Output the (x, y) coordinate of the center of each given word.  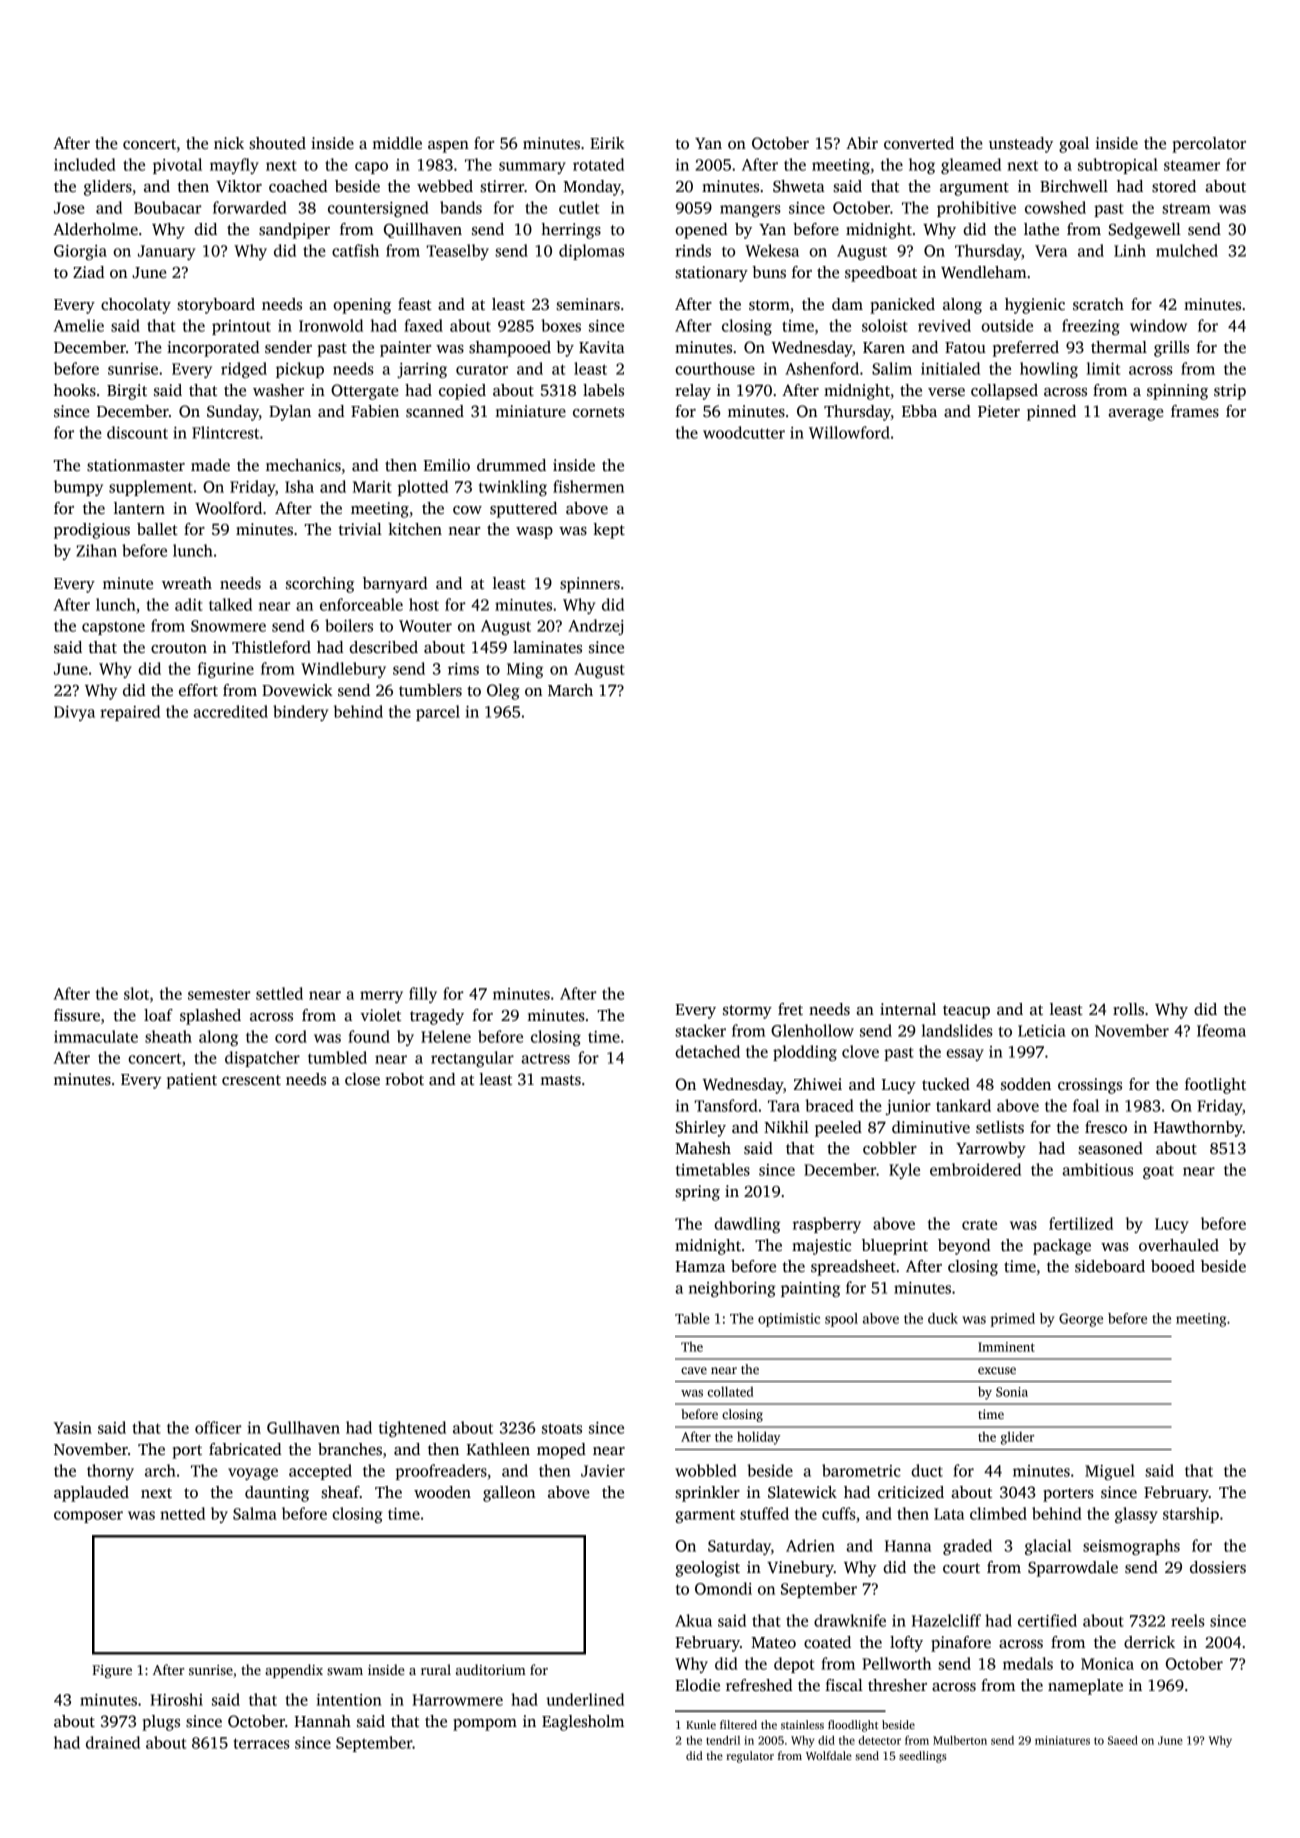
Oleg (503, 692)
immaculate (96, 1036)
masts (560, 1080)
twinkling (513, 488)
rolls (1128, 1009)
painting (810, 1289)
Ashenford (822, 368)
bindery (300, 713)
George (1081, 1320)
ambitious (1097, 1169)
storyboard (216, 306)
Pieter (999, 411)
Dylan (290, 413)
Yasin (73, 1428)
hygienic (1035, 306)
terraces (262, 1743)
